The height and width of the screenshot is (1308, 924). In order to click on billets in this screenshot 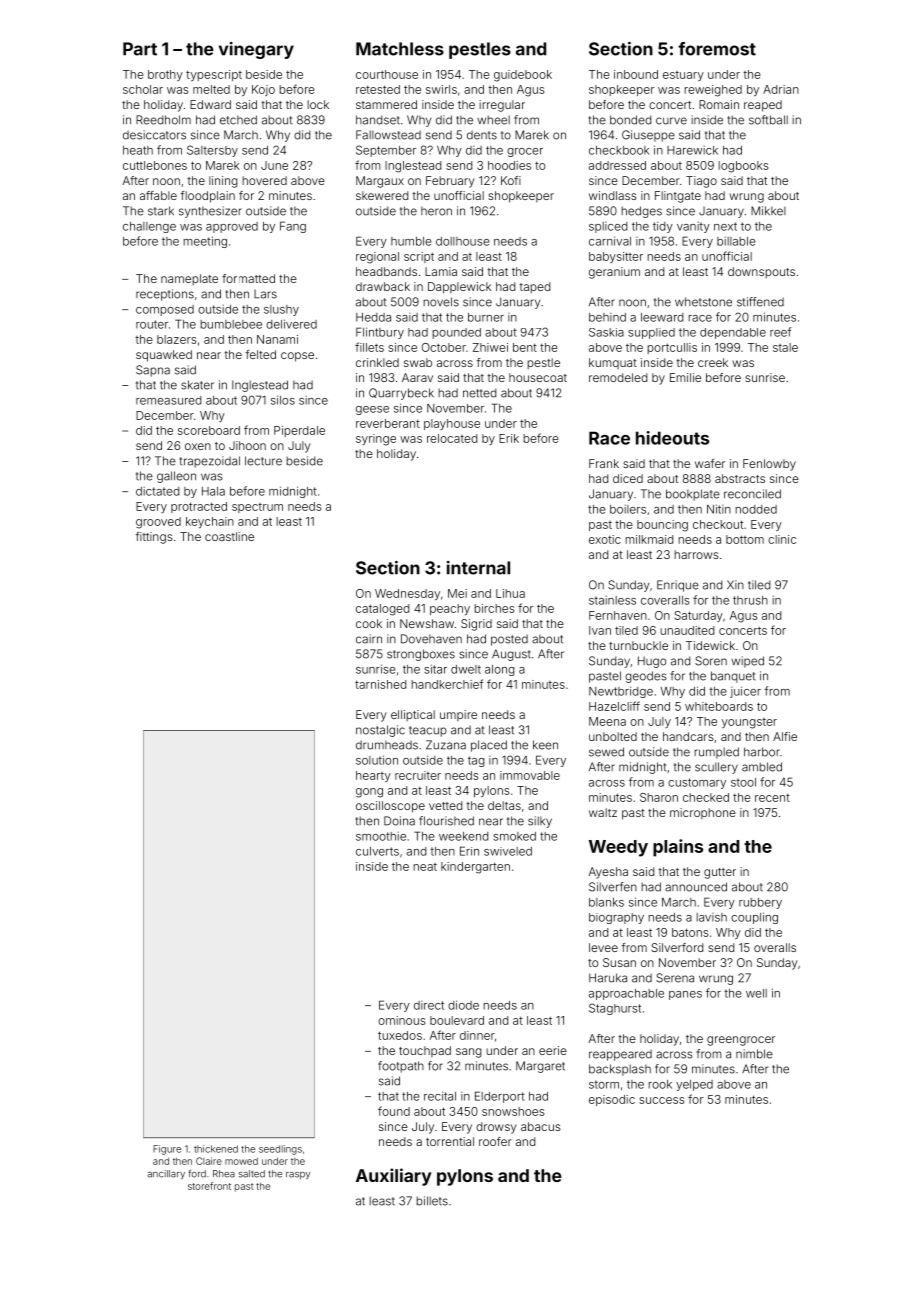, I will do `click(432, 1201)`.
